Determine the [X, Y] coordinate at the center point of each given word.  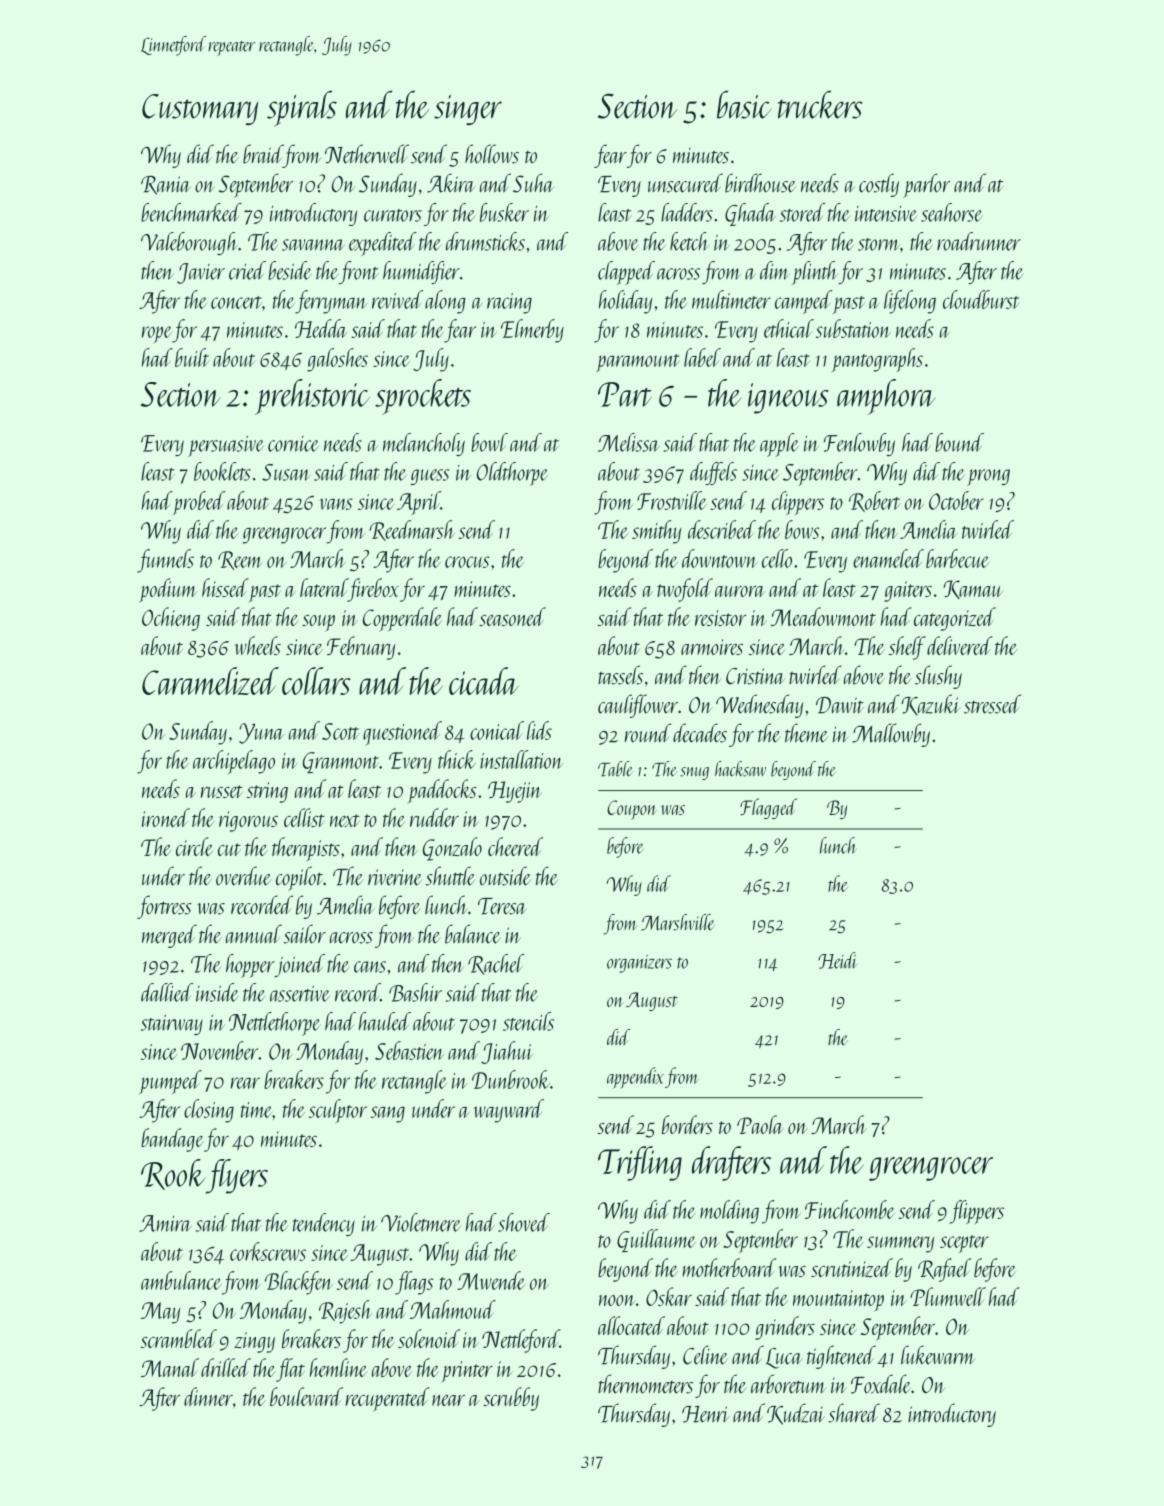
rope [157, 334]
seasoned [512, 616]
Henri [705, 1414]
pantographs [877, 360]
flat [290, 1370]
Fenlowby [859, 444]
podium [168, 590]
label [702, 357]
